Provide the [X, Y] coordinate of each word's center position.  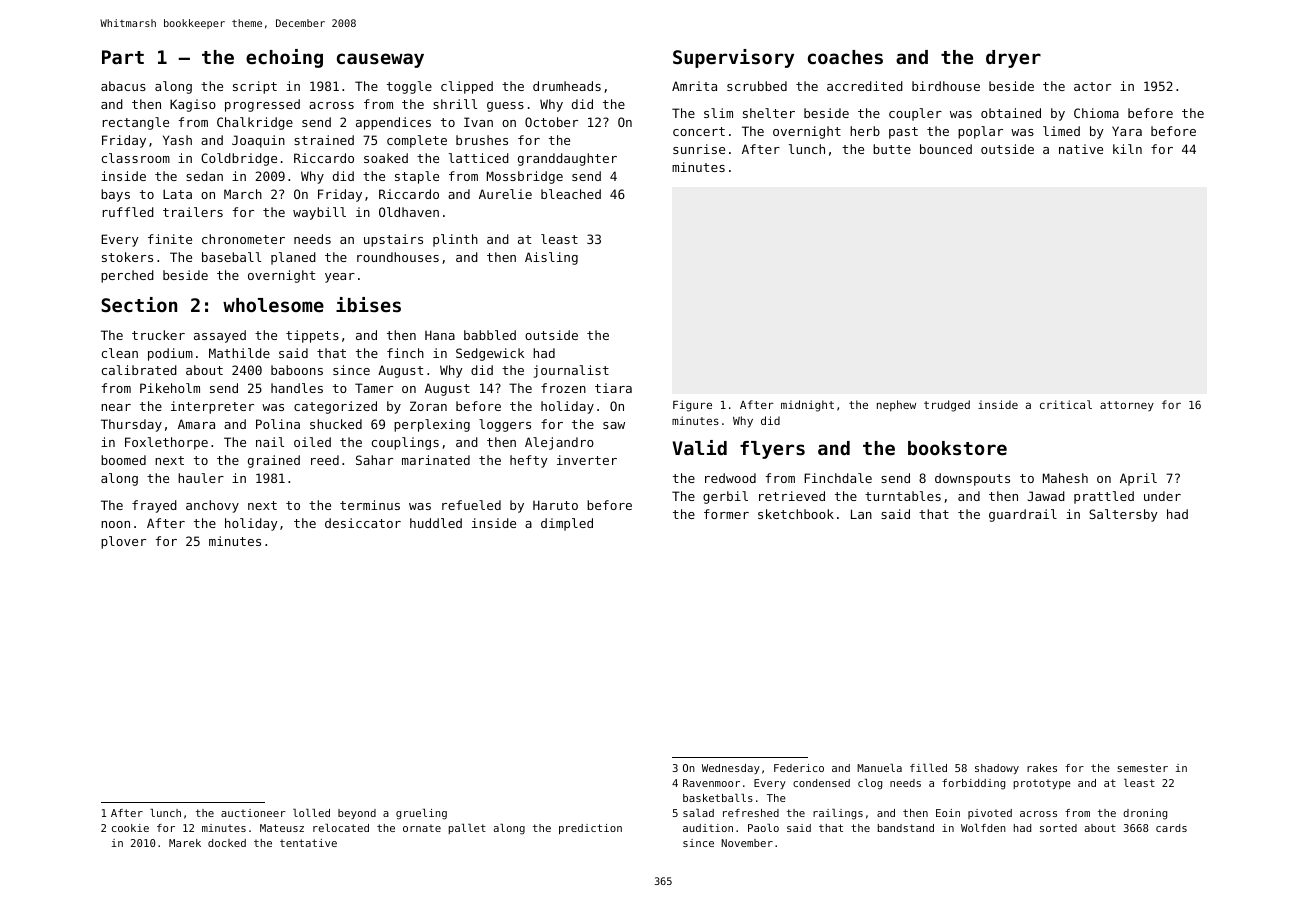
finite [170, 239]
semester [1142, 768]
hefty [529, 461]
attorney [1127, 406]
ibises [368, 305]
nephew [896, 405]
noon [115, 524]
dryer [1013, 59]
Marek [185, 843]
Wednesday [731, 769]
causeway [380, 60]
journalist [571, 371]
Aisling [551, 258]
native [1081, 149]
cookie [130, 828]
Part [123, 57]
